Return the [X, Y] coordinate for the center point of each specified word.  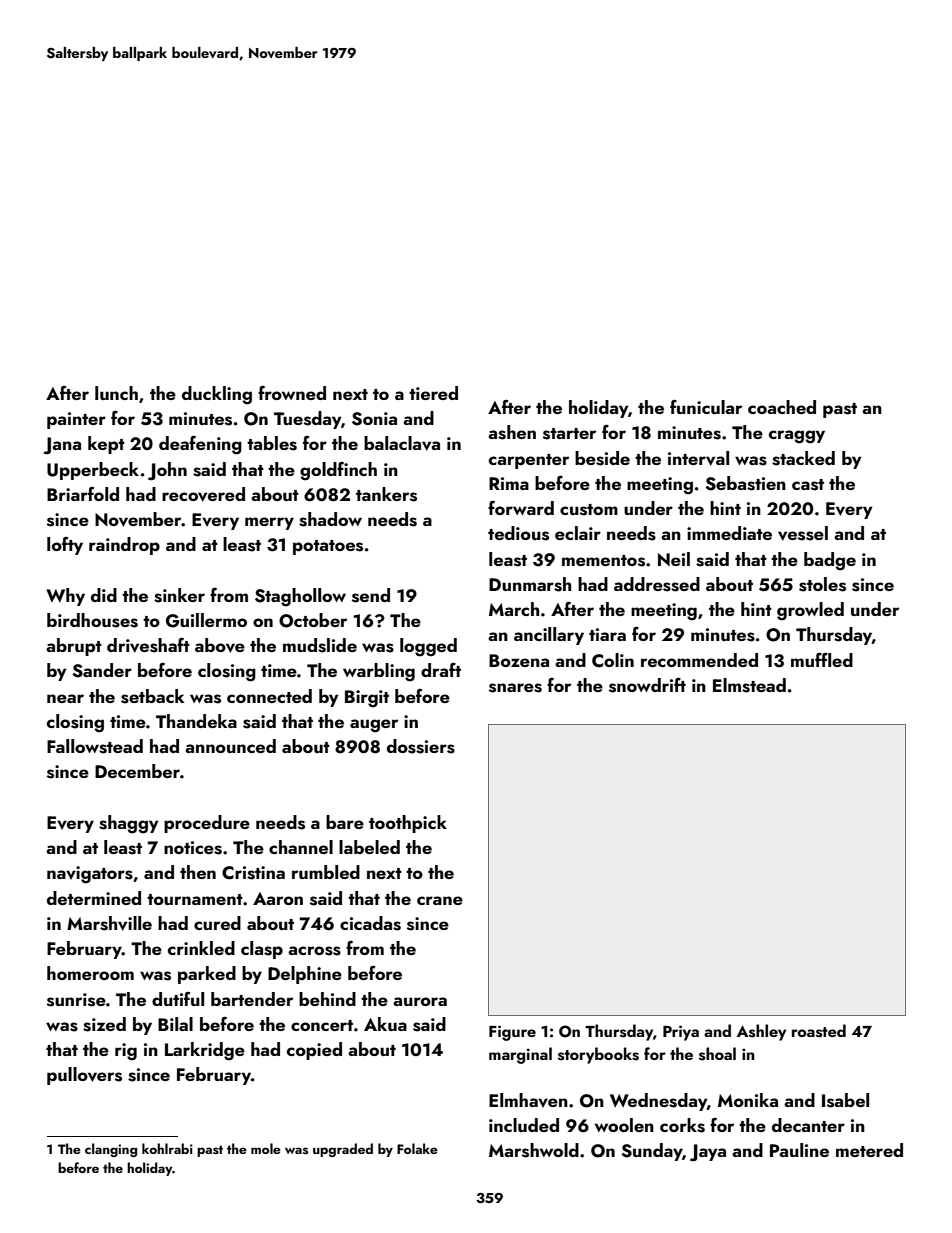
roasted [819, 1031]
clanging [111, 1150]
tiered [433, 393]
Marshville [109, 923]
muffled [822, 660]
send [371, 595]
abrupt [74, 647]
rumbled [326, 872]
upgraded [343, 1150]
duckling [217, 395]
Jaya [708, 1153]
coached [782, 407]
